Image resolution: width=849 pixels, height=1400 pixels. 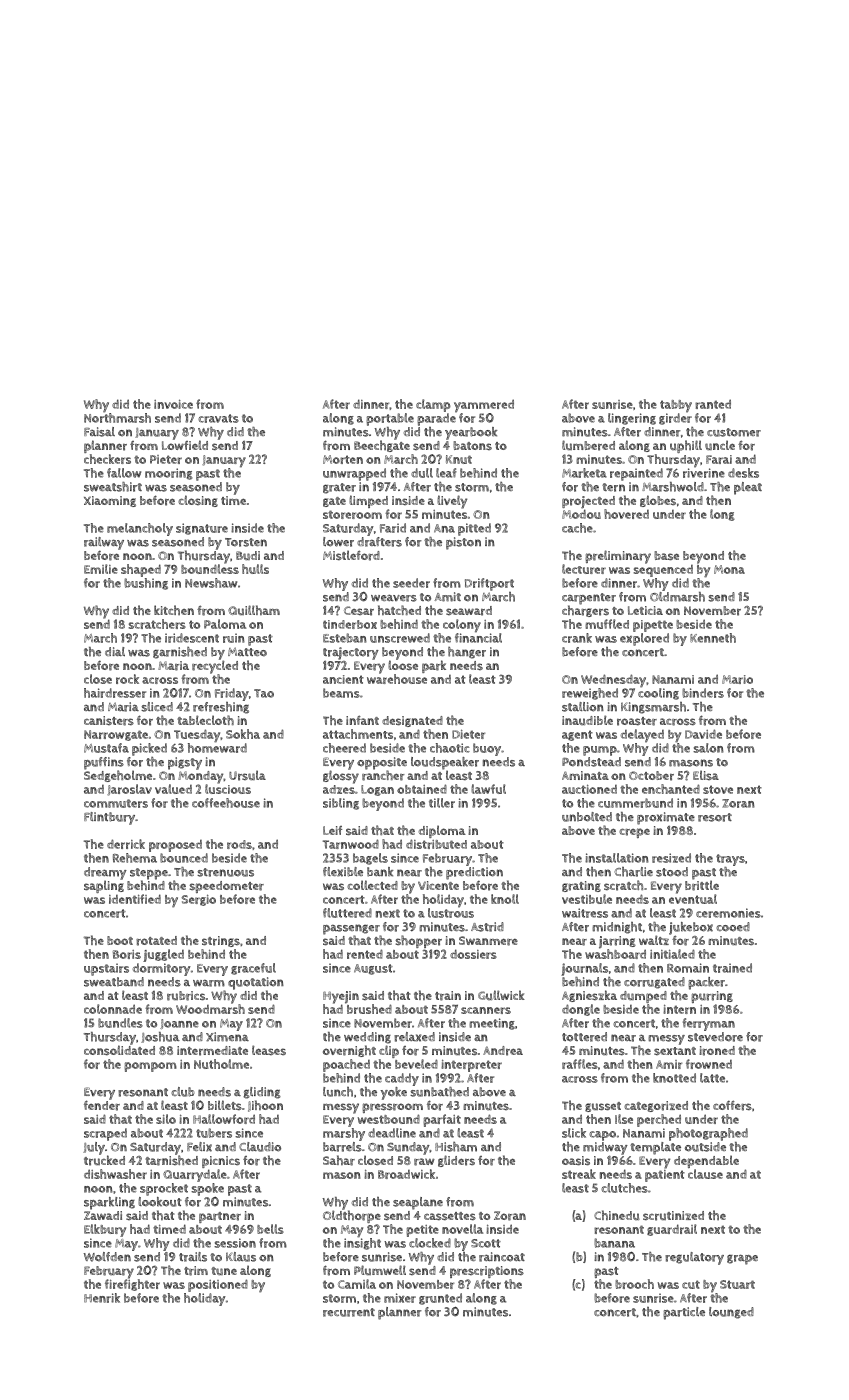 What do you see at coordinates (224, 1271) in the screenshot?
I see `tune` at bounding box center [224, 1271].
